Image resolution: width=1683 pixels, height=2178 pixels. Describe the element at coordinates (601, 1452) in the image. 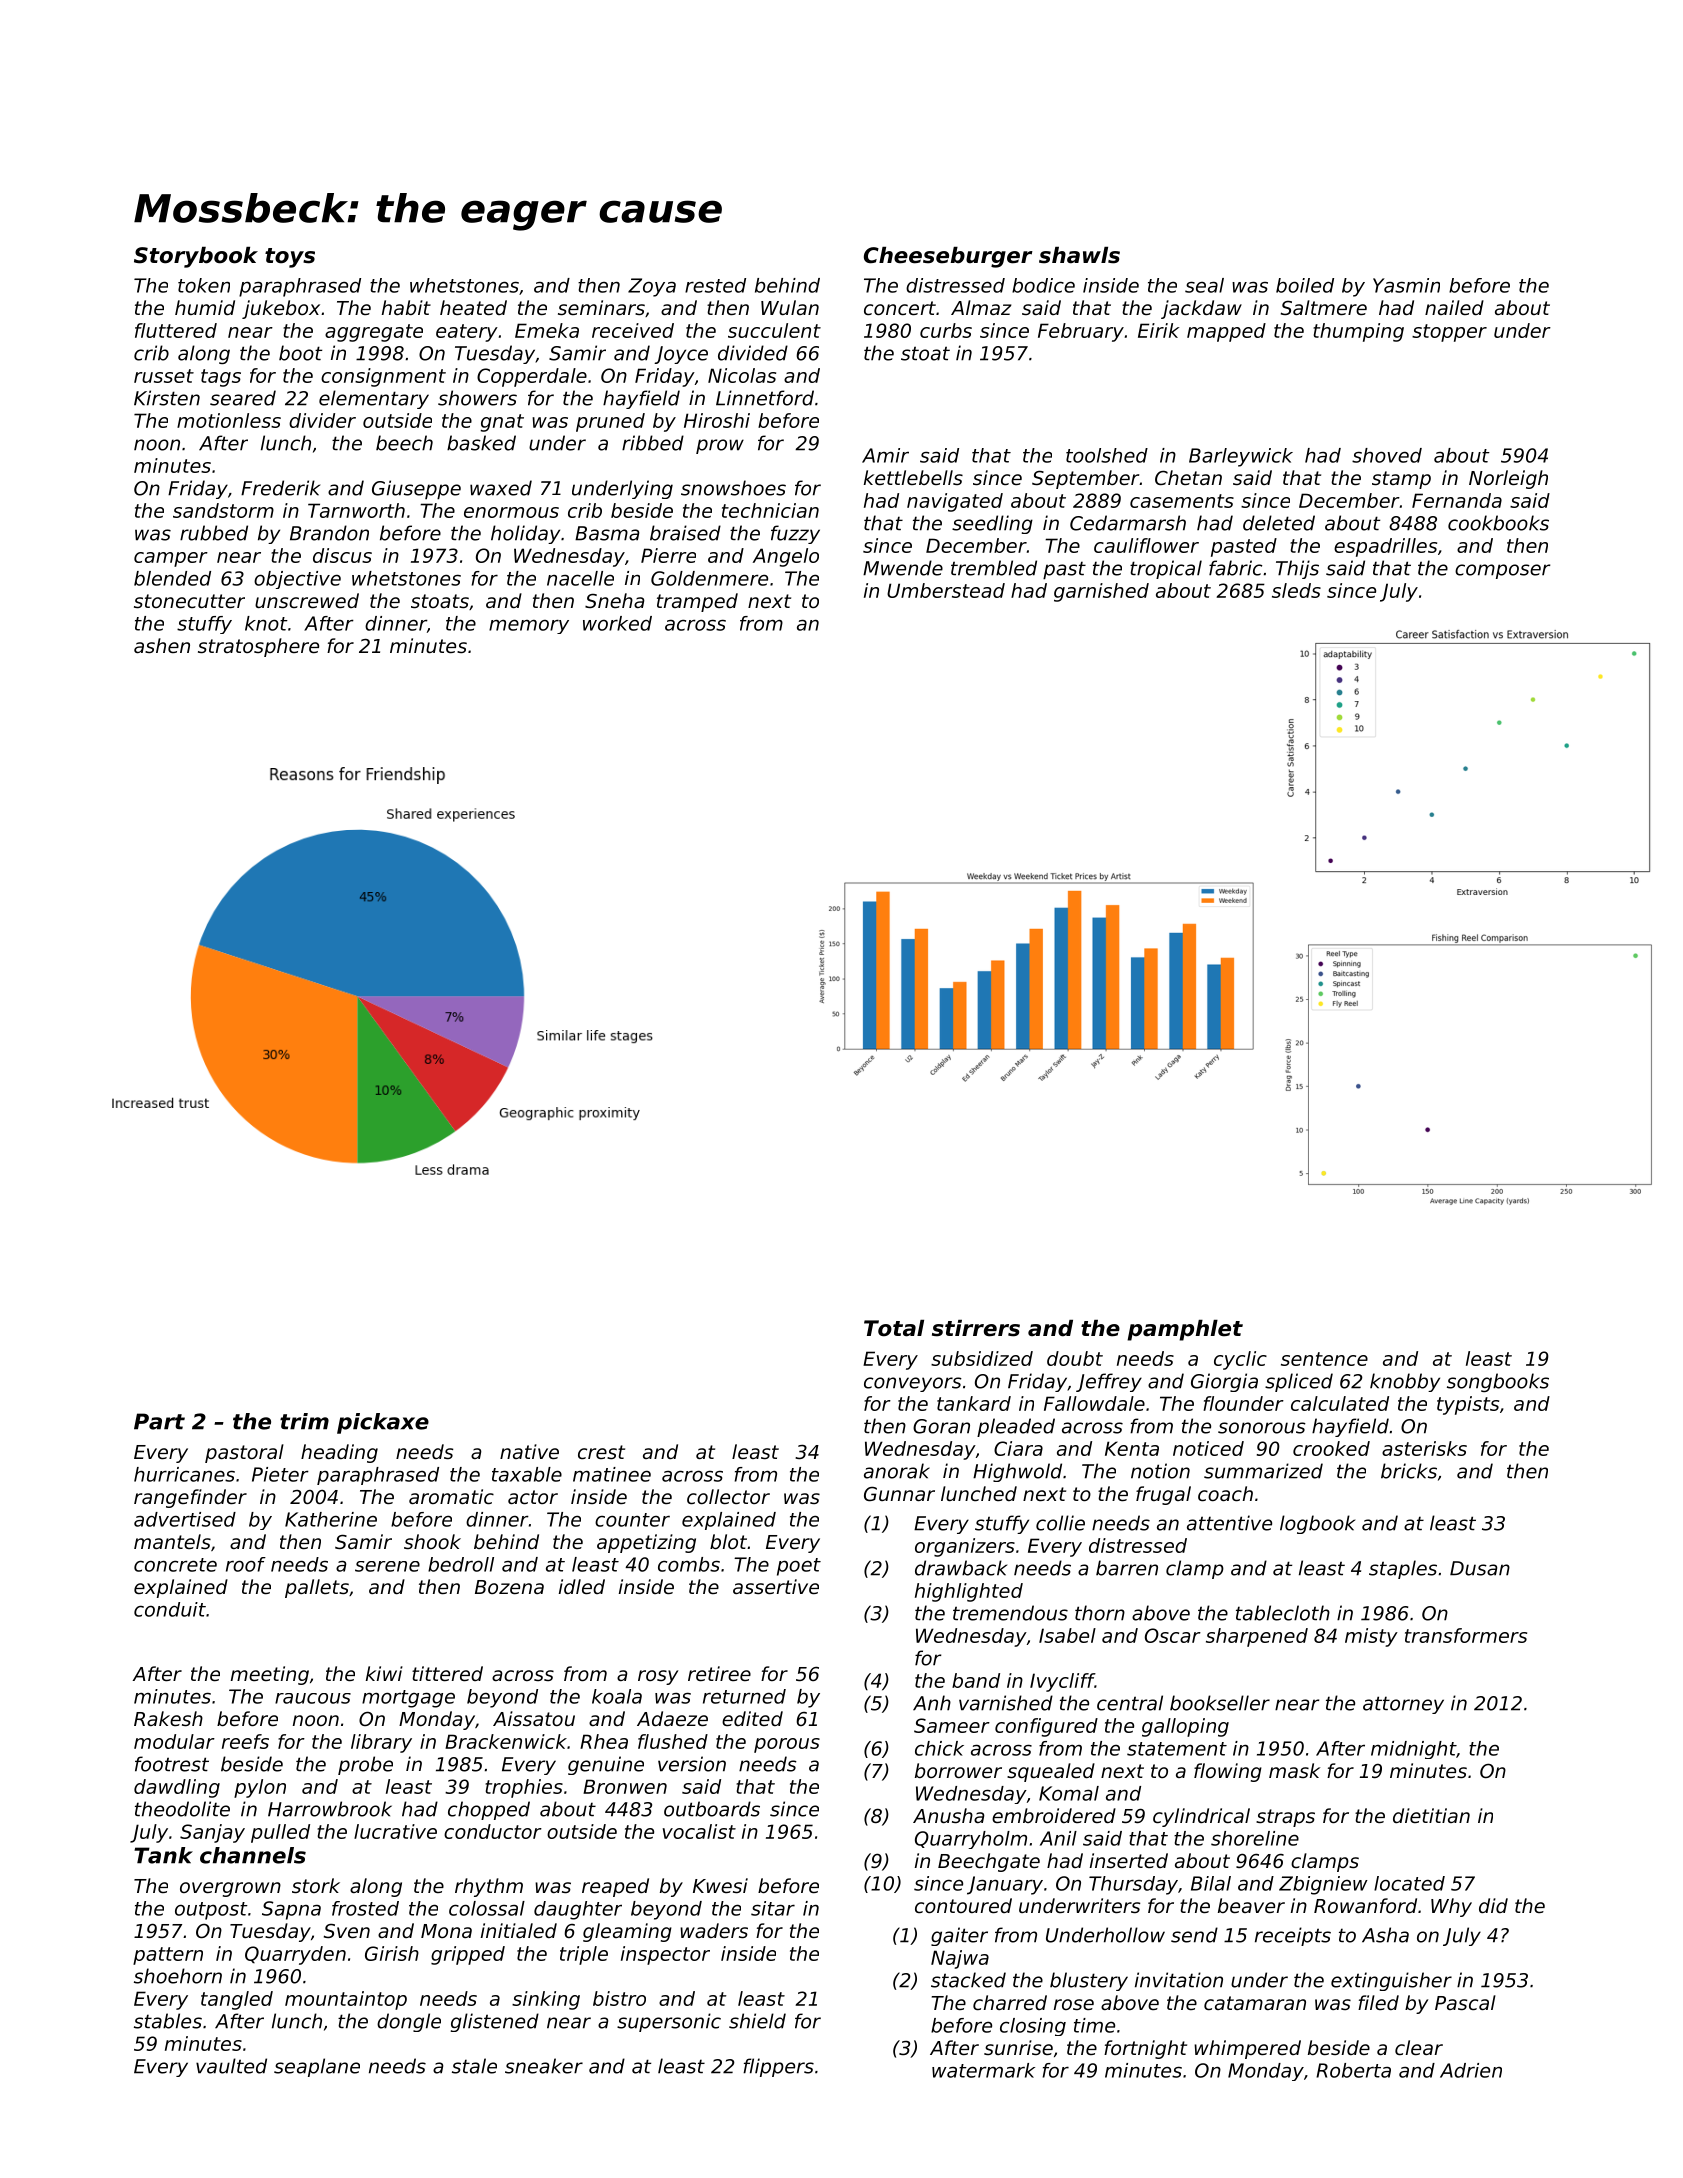

I see `crest` at that location.
